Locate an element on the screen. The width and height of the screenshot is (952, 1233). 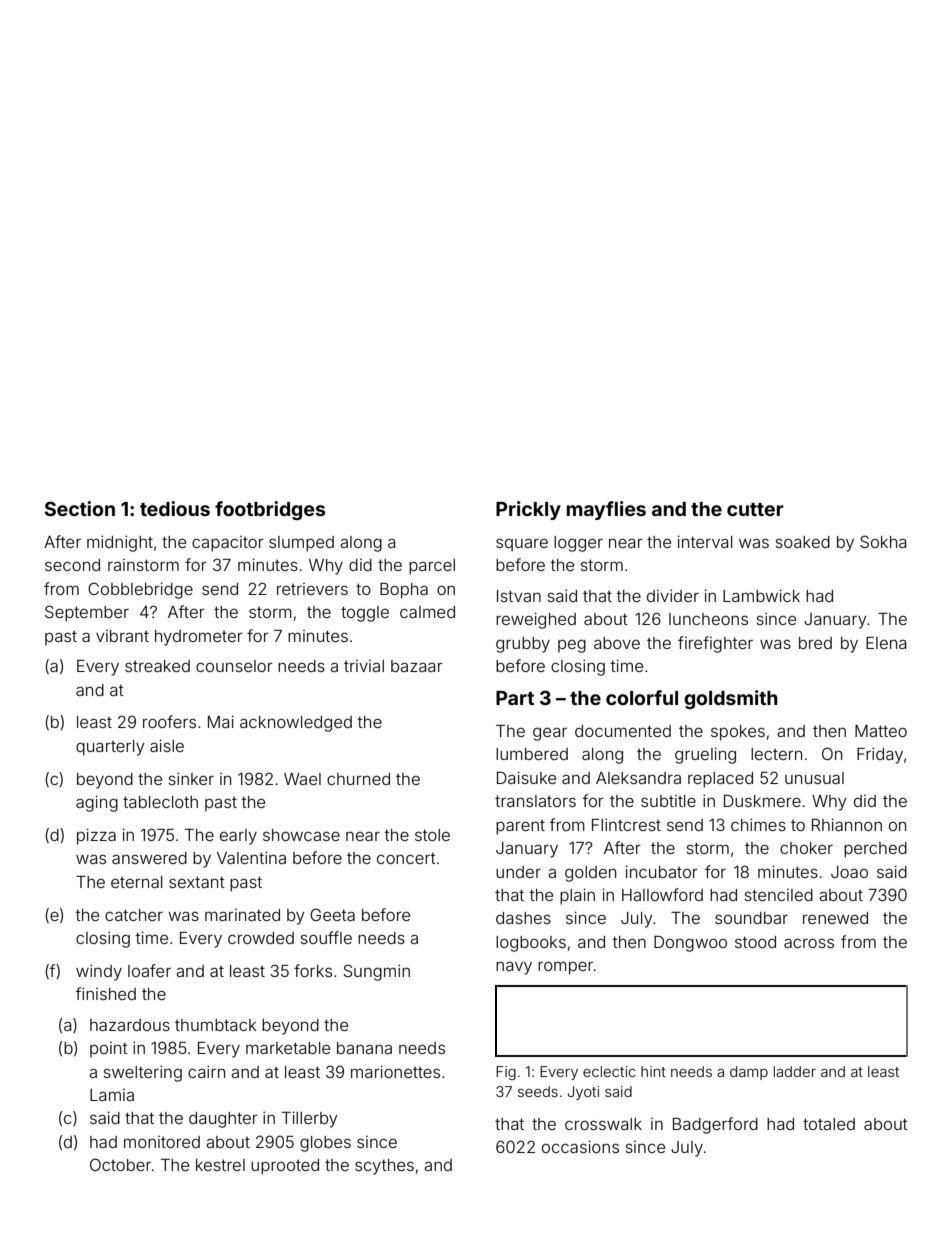
Lamia is located at coordinates (112, 1095).
